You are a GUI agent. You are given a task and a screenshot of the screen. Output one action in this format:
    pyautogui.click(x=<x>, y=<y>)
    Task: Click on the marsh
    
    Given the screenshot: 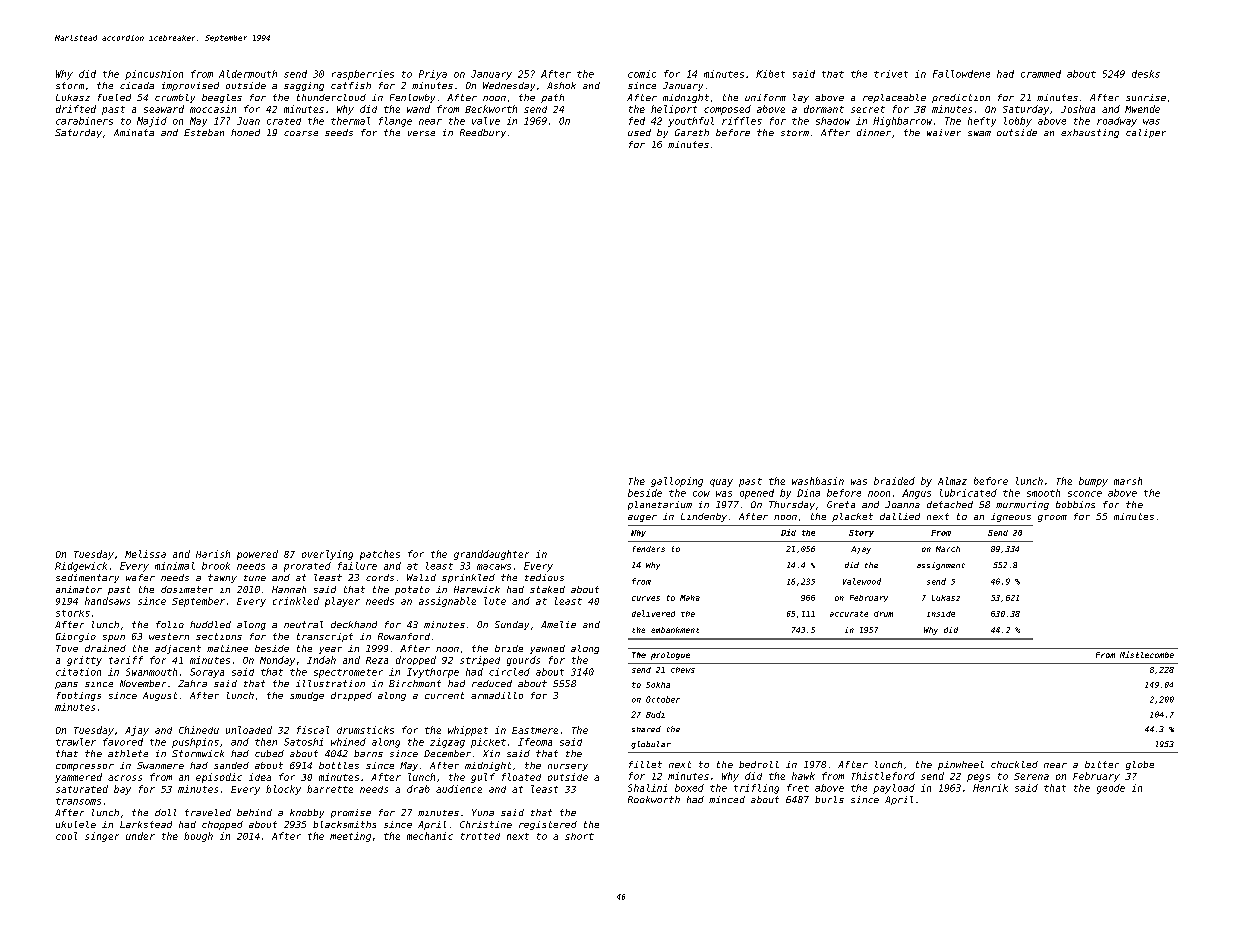 What is the action you would take?
    pyautogui.click(x=1128, y=481)
